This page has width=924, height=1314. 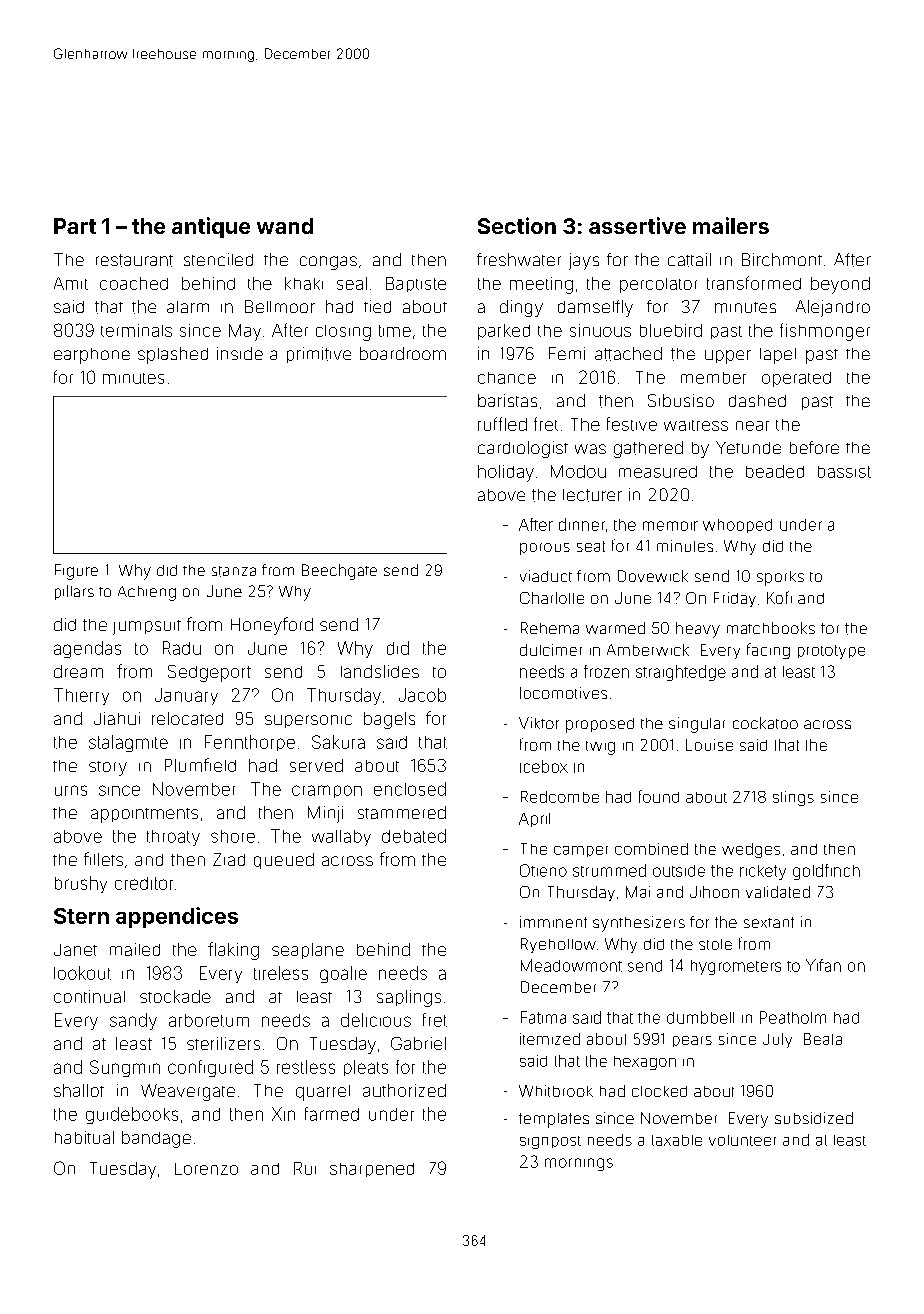 What do you see at coordinates (653, 576) in the page?
I see `Dovewick` at bounding box center [653, 576].
